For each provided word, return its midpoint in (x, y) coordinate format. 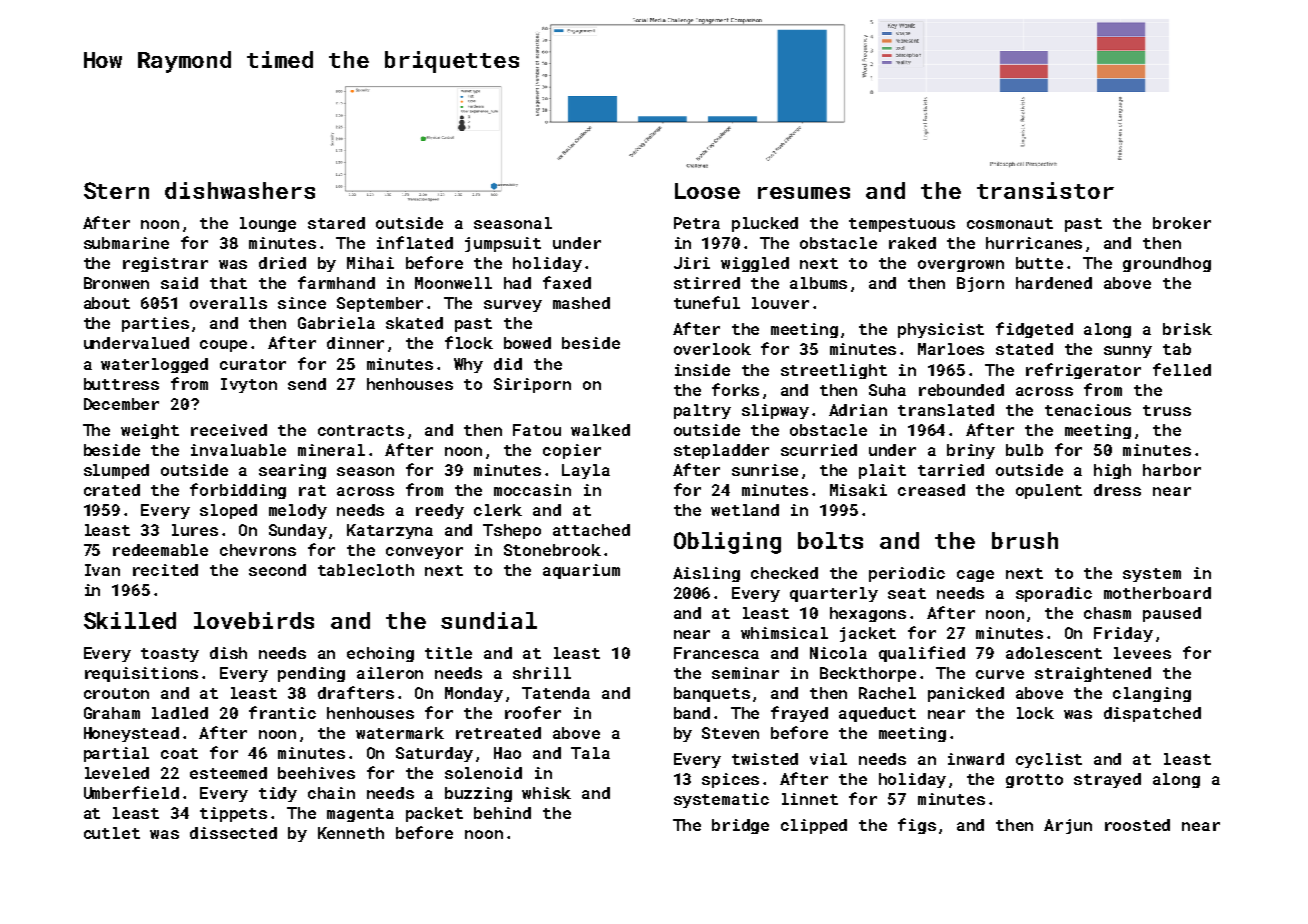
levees (1142, 653)
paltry (702, 411)
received (229, 430)
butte (1039, 263)
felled (1182, 369)
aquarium (581, 571)
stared (336, 223)
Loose (707, 191)
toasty (170, 655)
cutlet (112, 833)
